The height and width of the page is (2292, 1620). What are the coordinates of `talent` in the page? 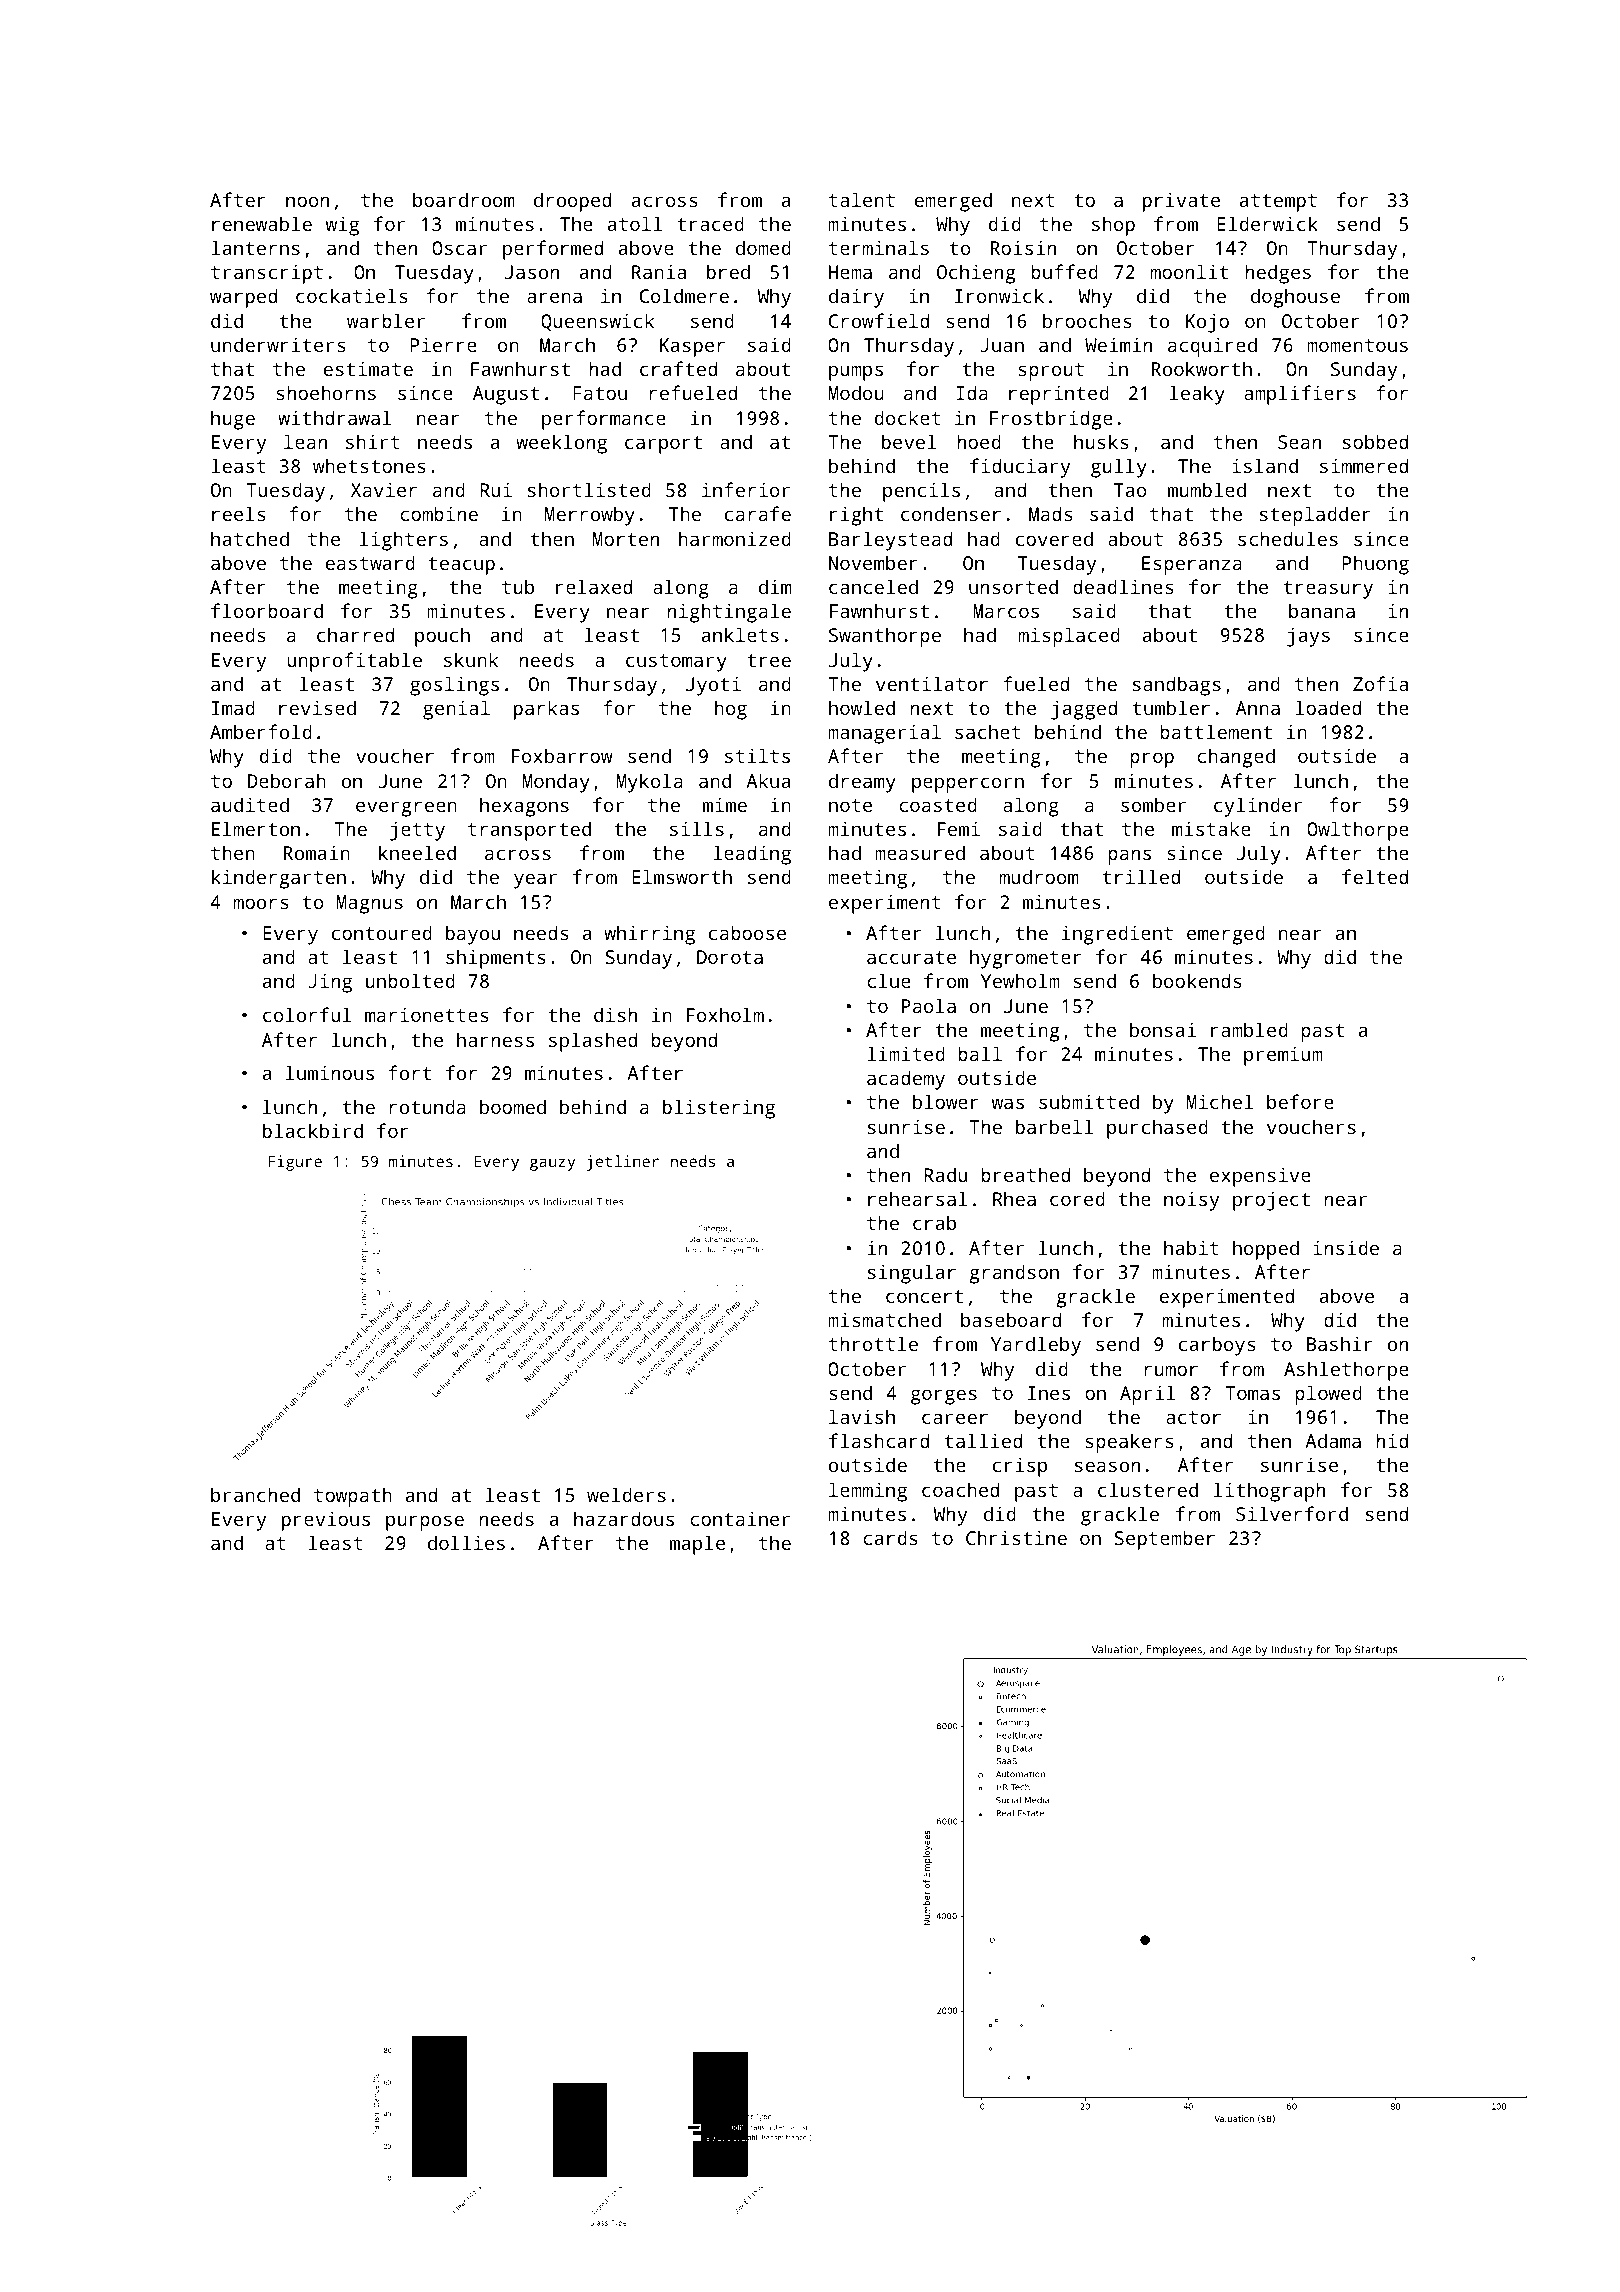 It's located at (862, 199).
